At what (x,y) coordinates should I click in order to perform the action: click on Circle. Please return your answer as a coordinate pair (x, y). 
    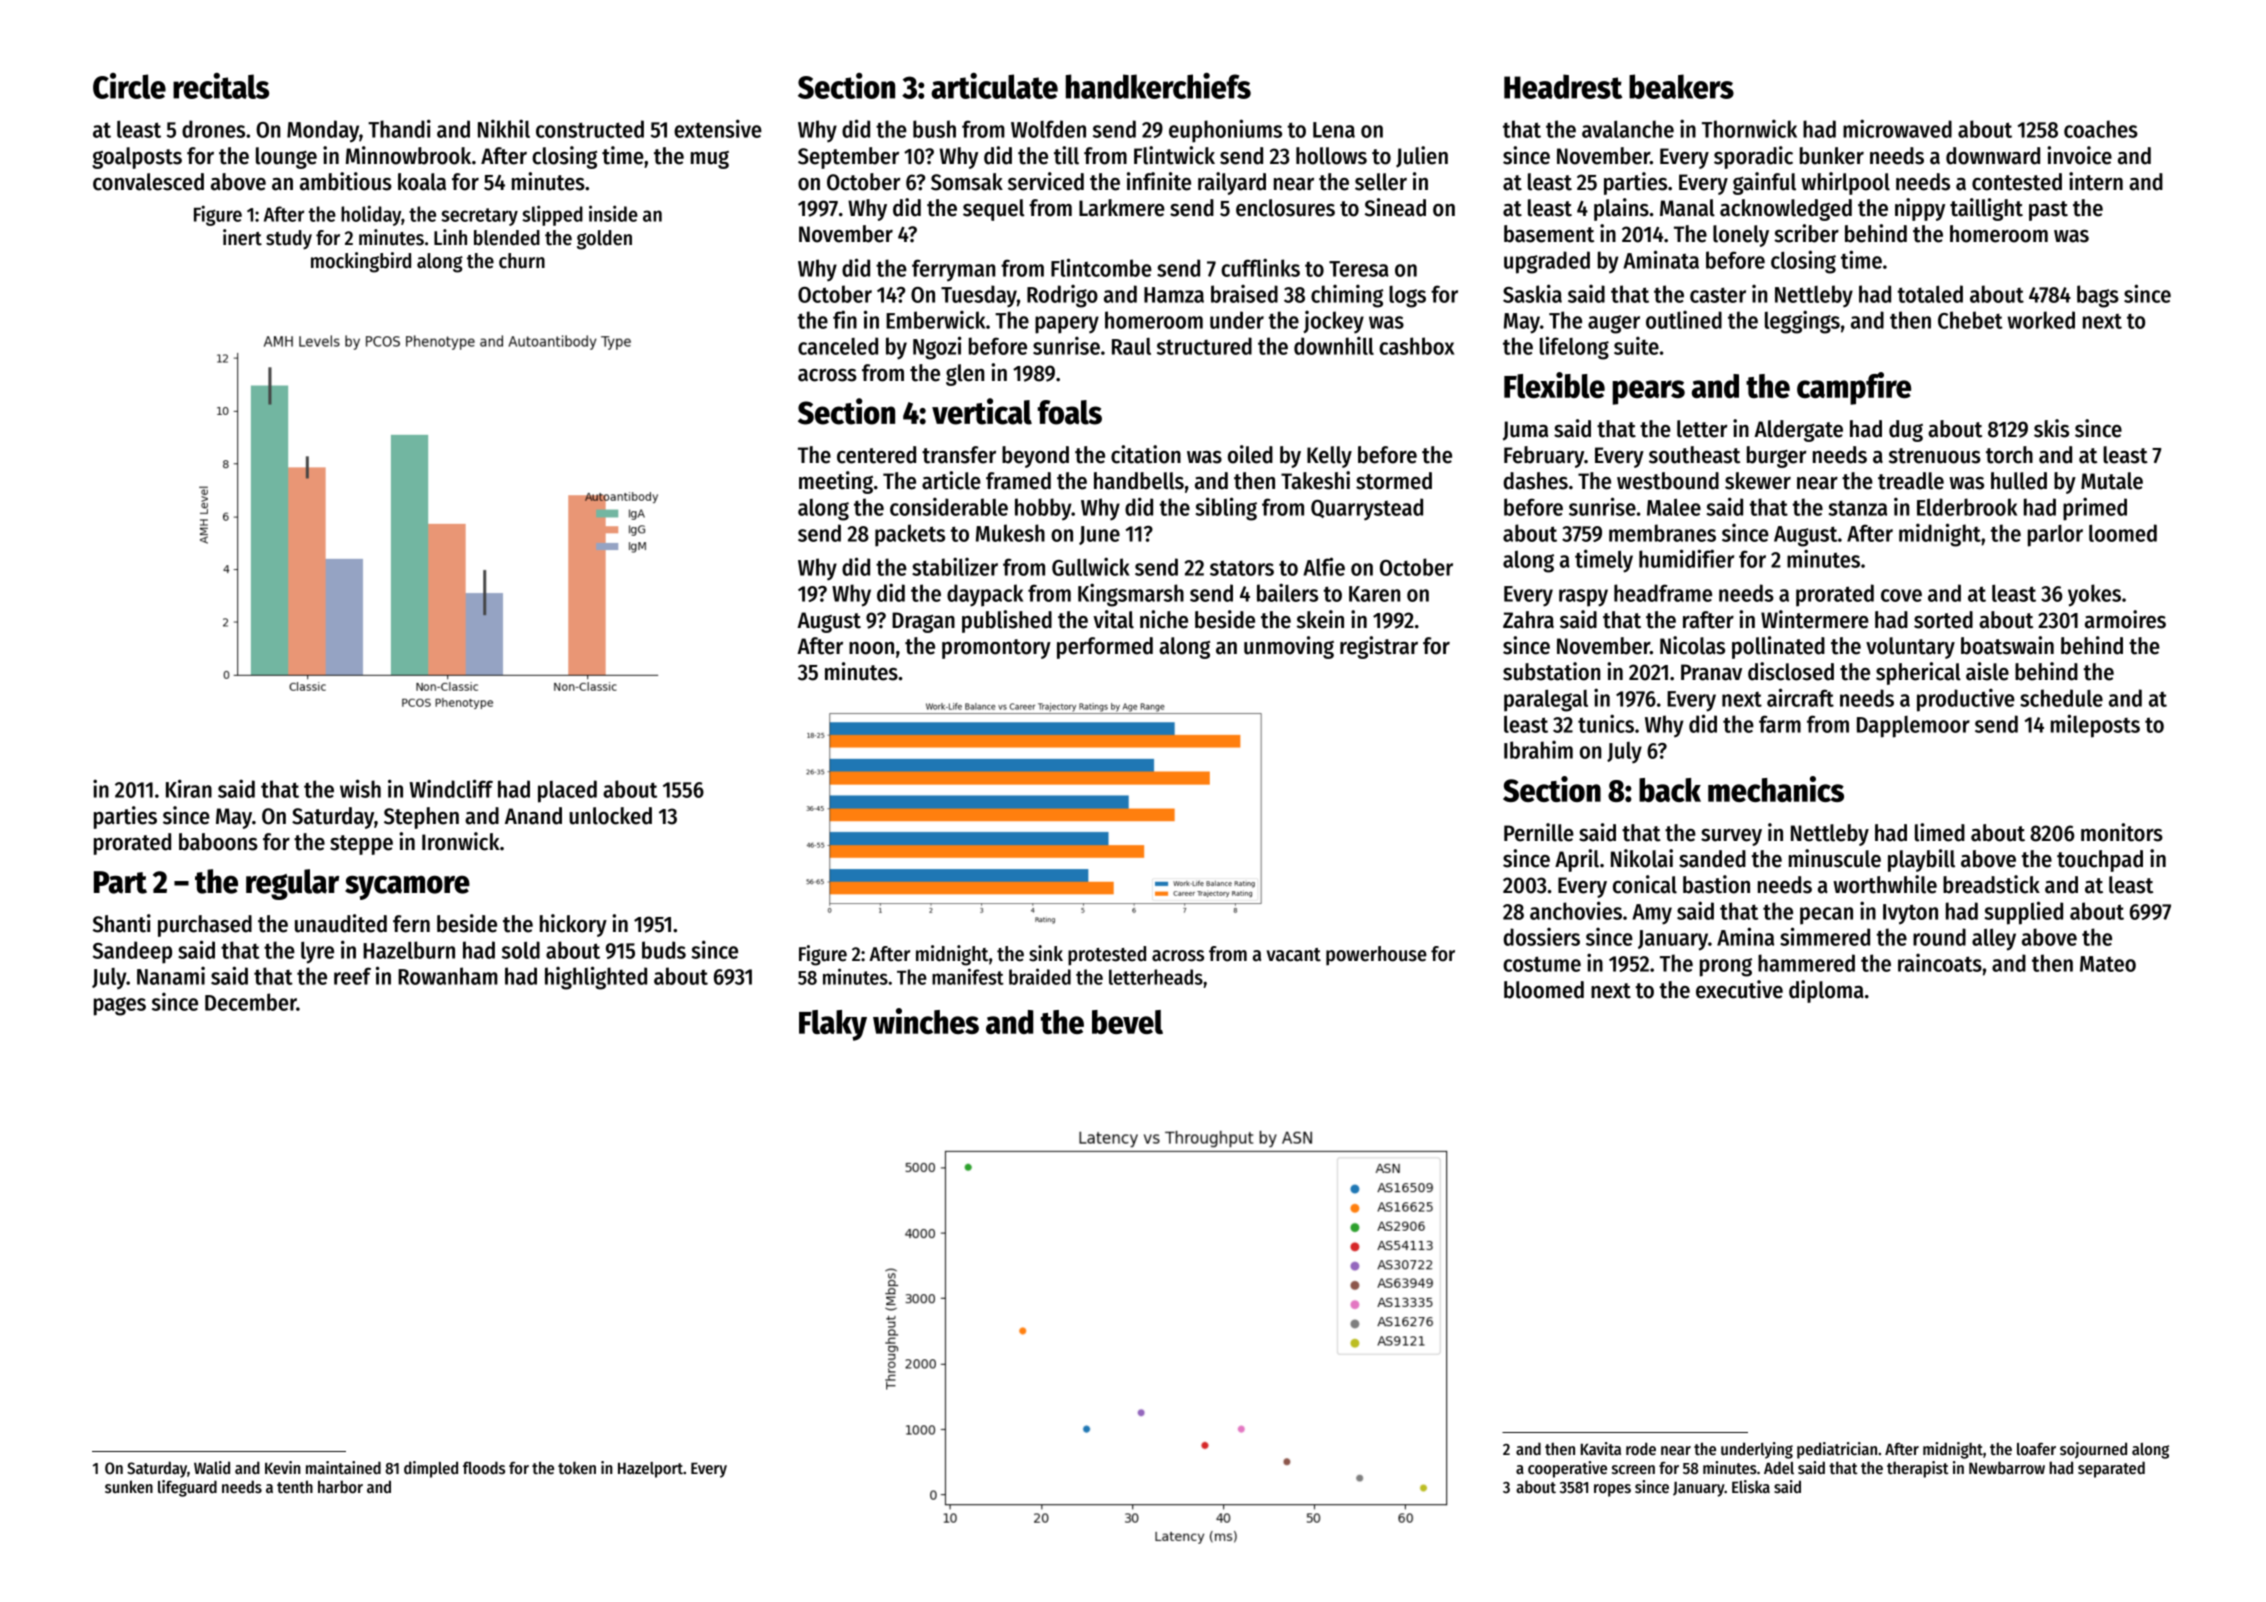
    Looking at the image, I should click on (129, 86).
